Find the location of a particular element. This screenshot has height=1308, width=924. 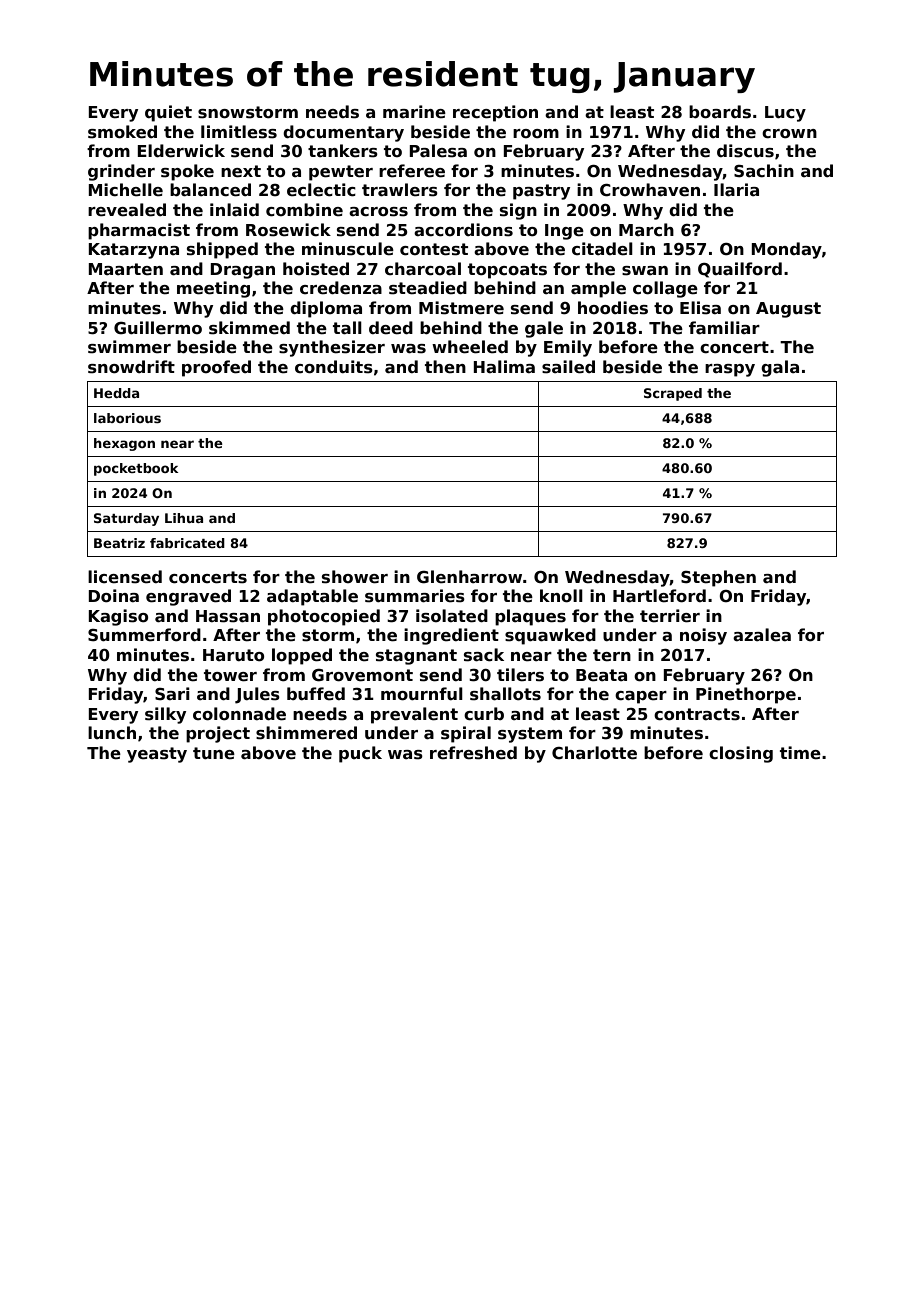

Crowhaven is located at coordinates (650, 190).
